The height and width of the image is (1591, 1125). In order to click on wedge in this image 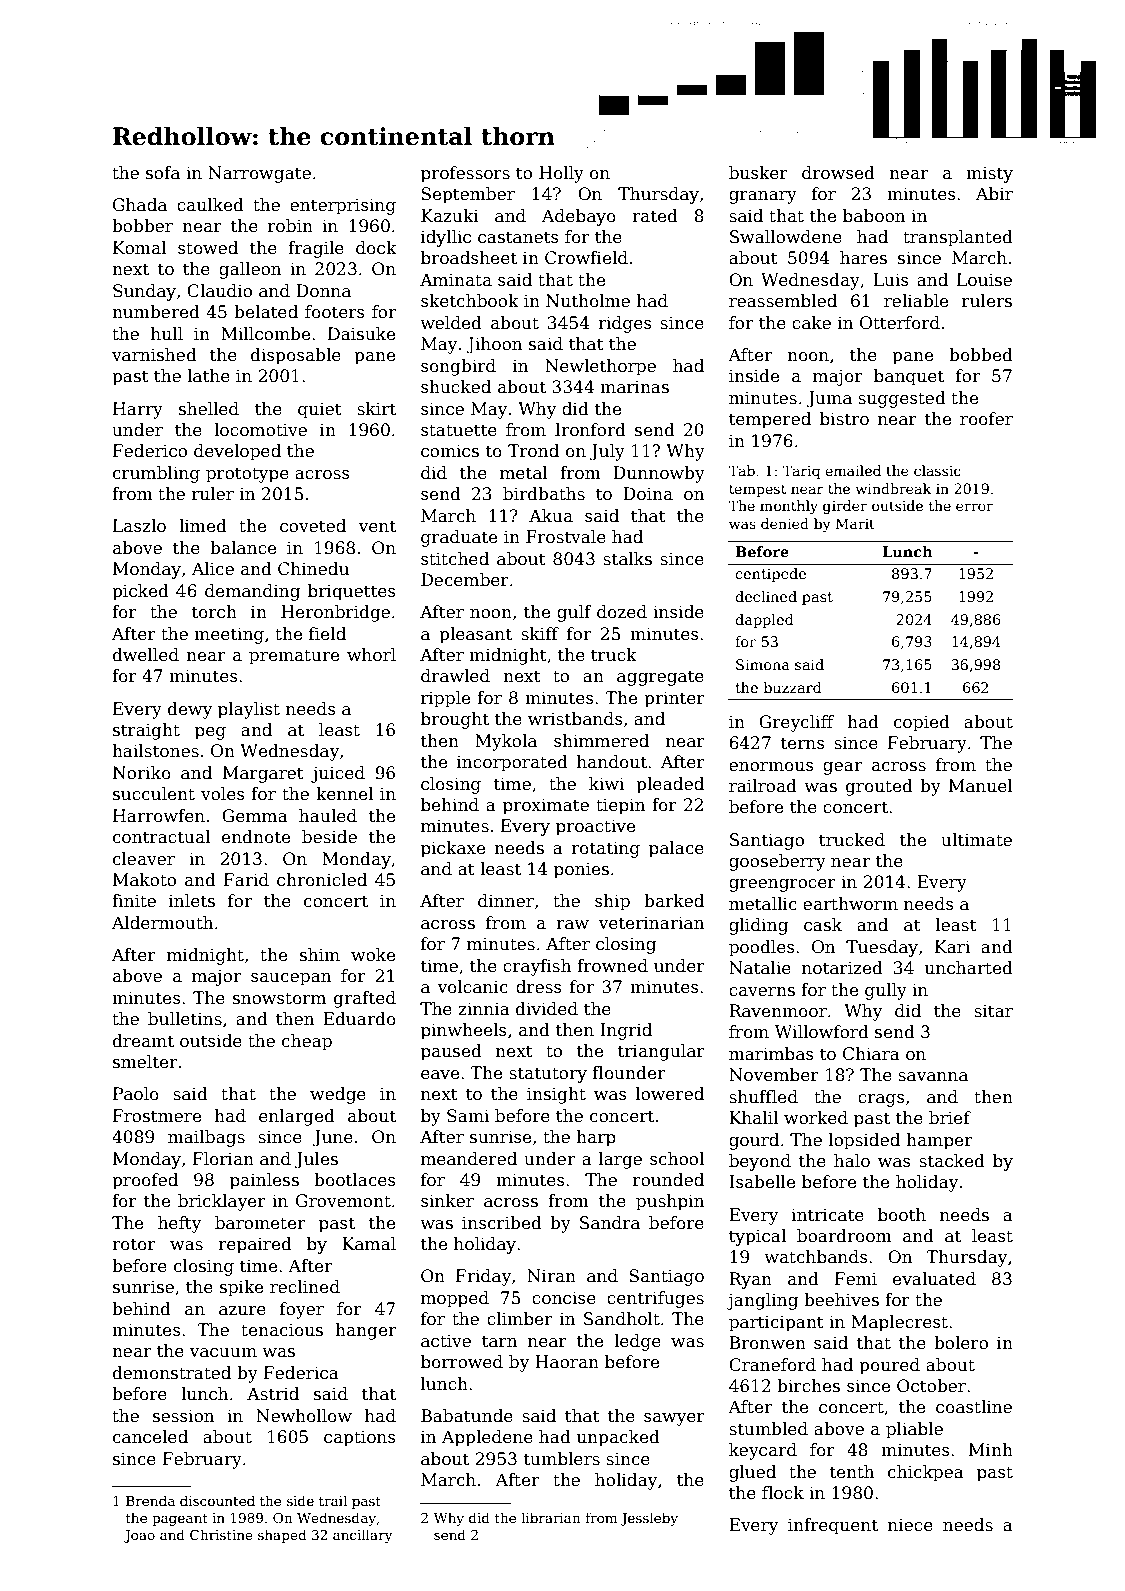, I will do `click(338, 1095)`.
